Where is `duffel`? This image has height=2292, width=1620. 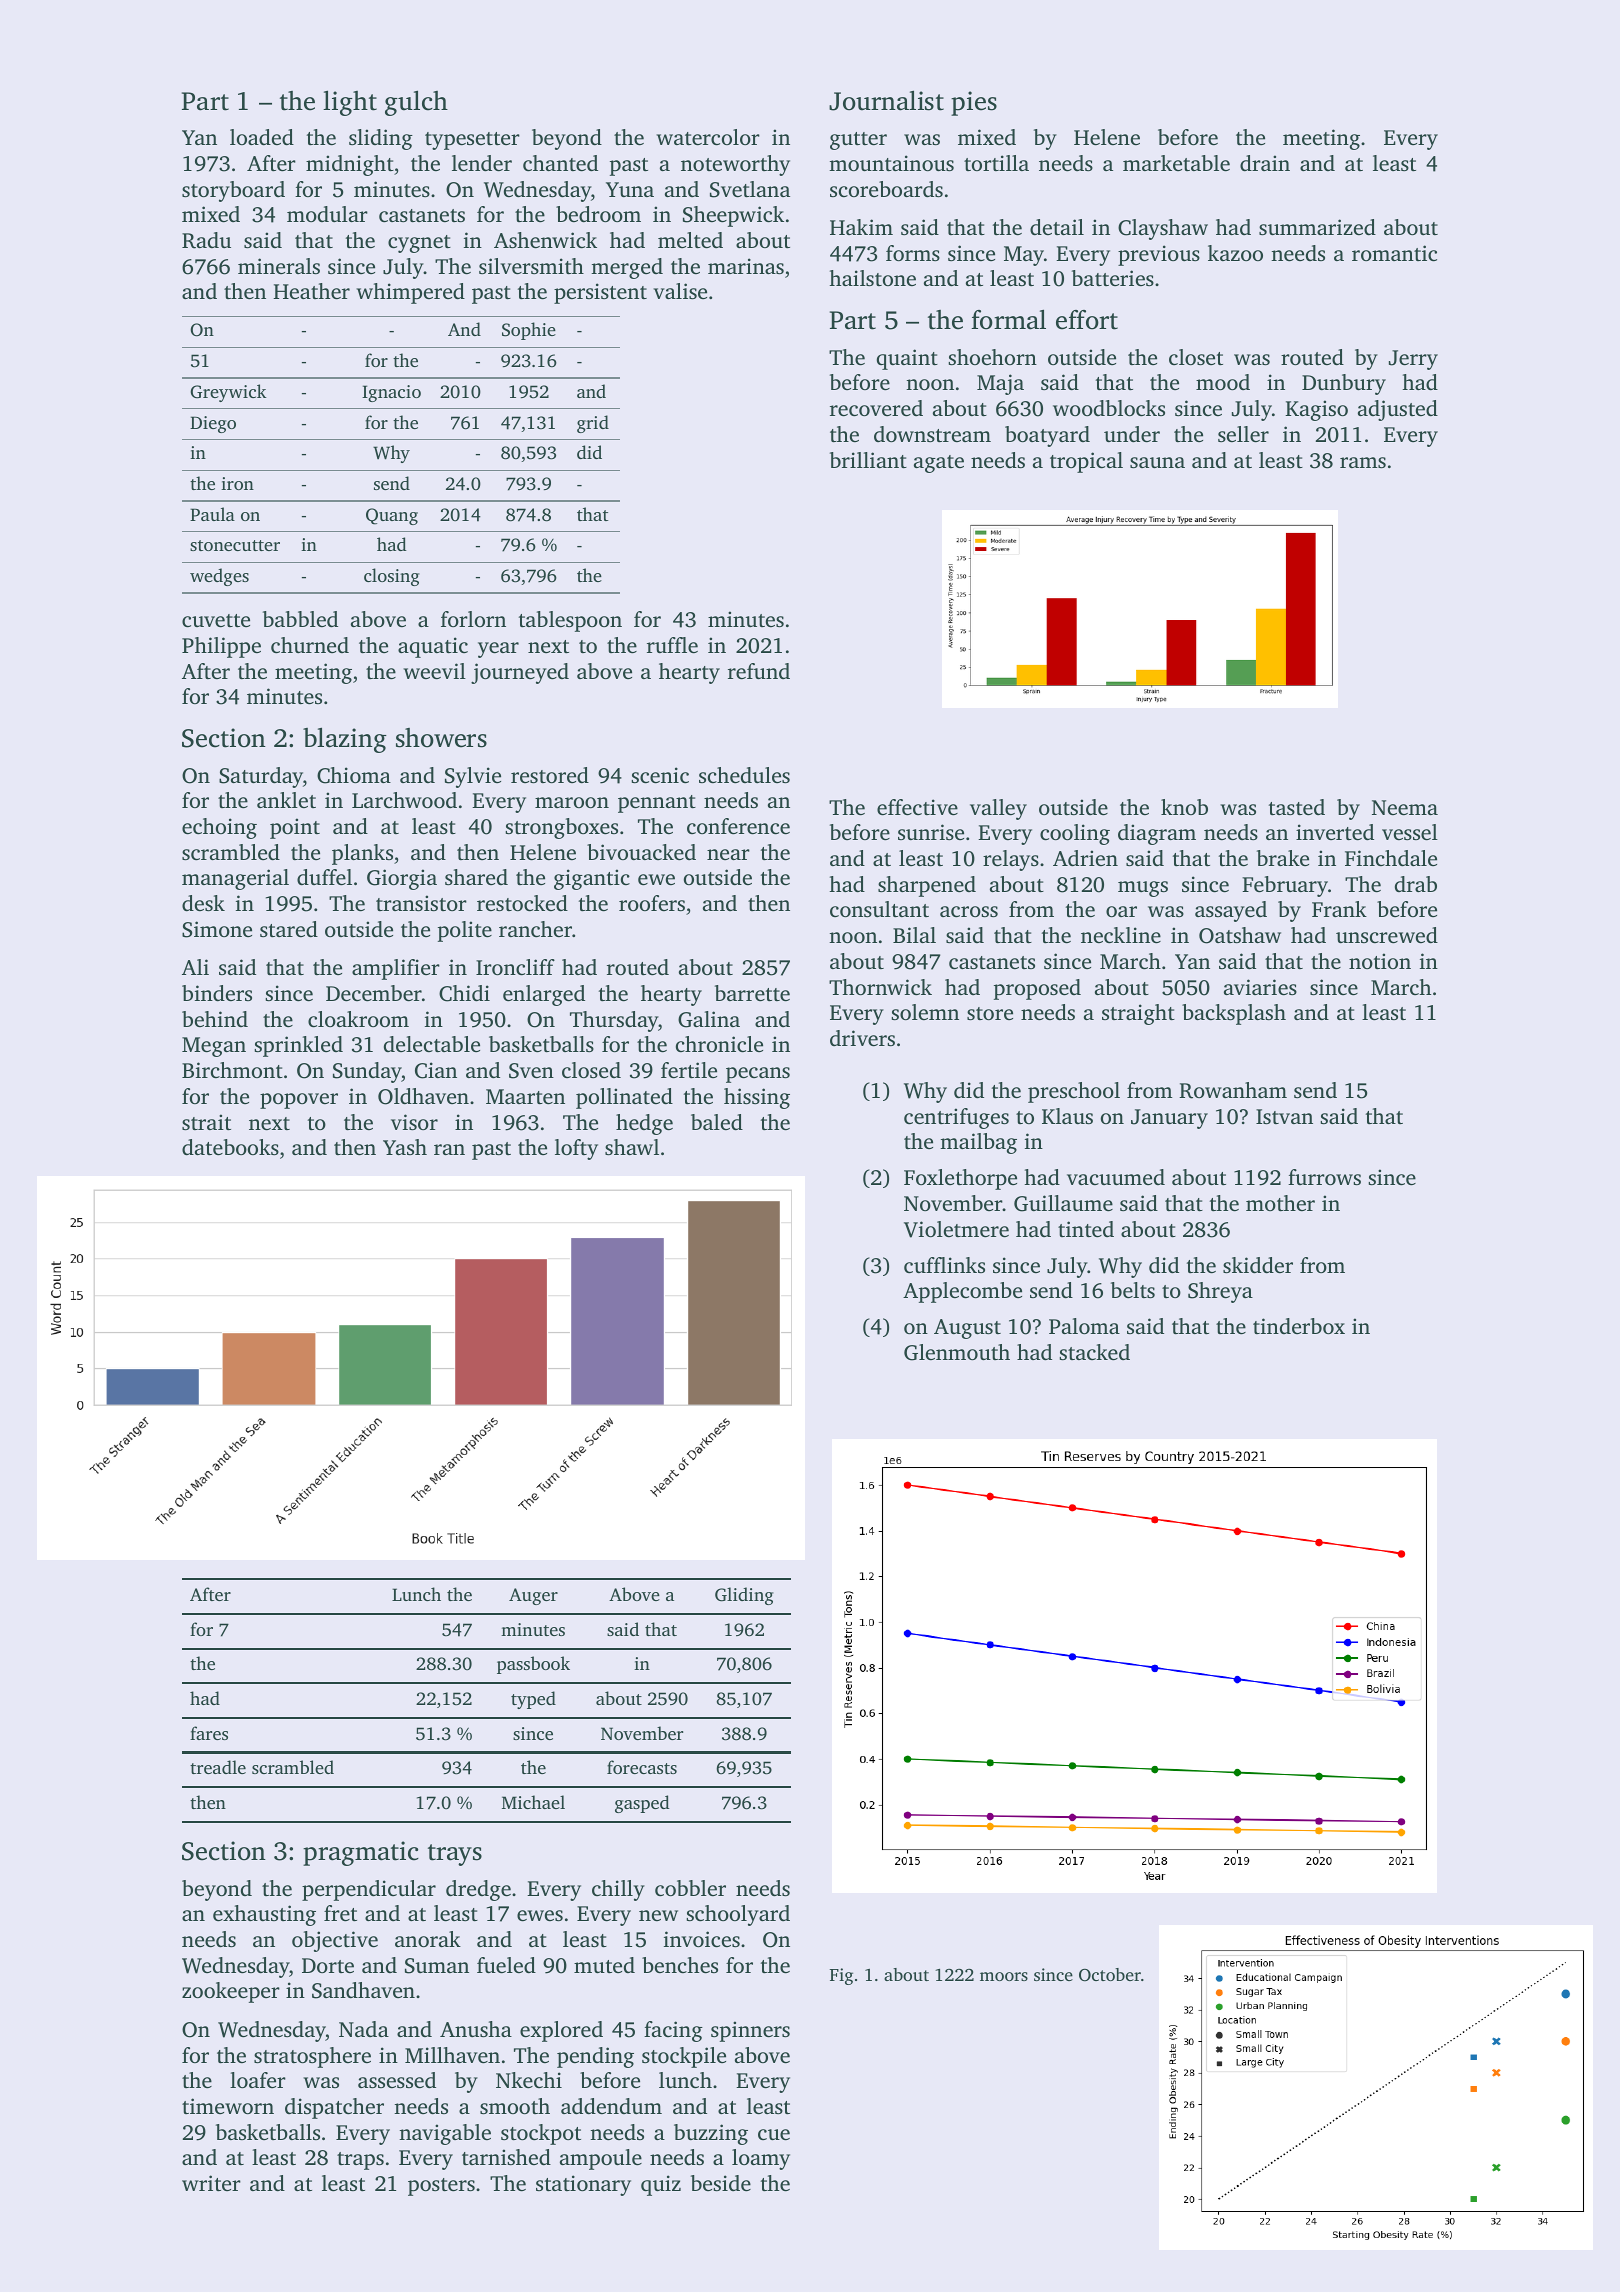 duffel is located at coordinates (324, 877).
